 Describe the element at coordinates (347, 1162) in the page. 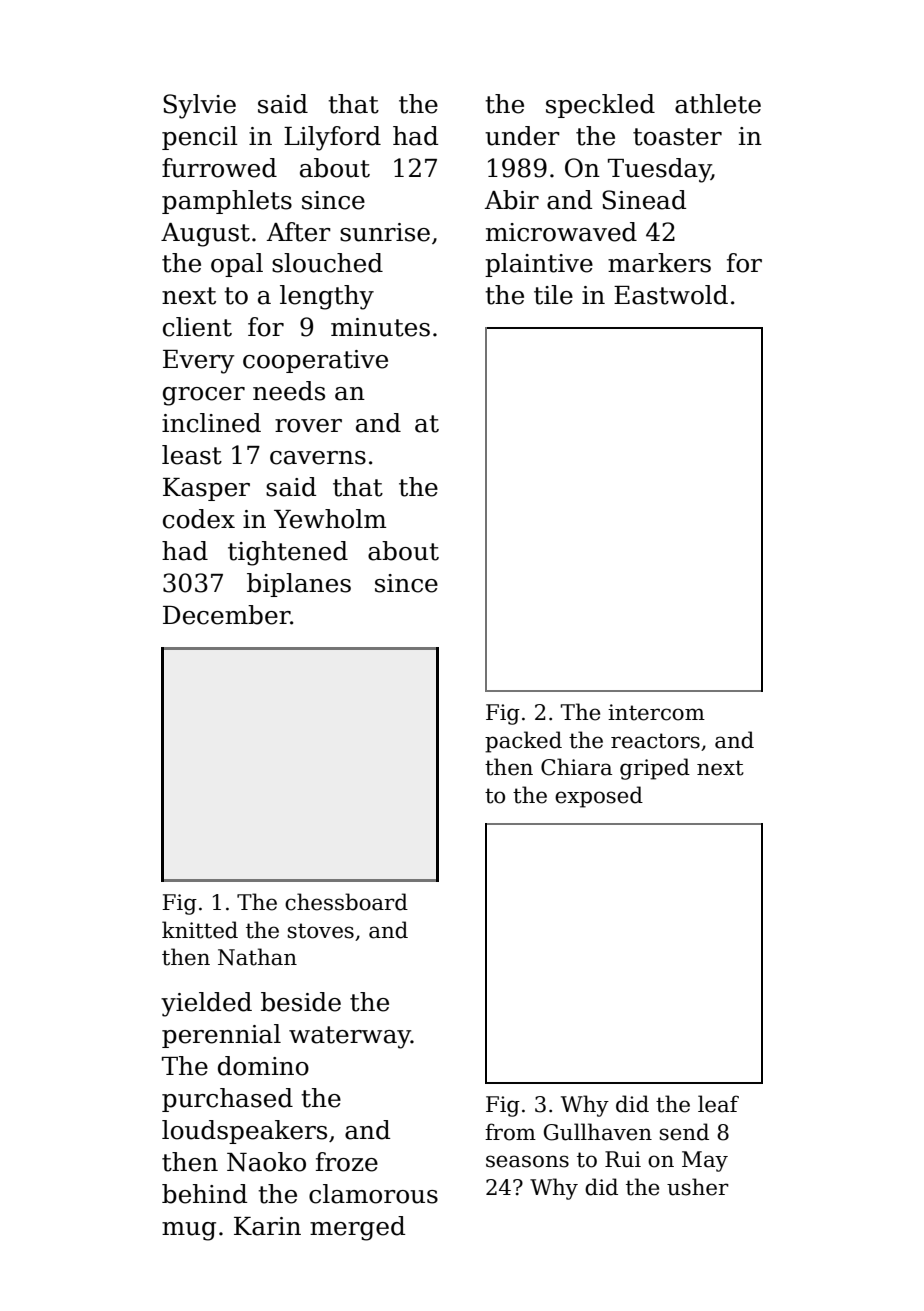

I see `froze` at that location.
